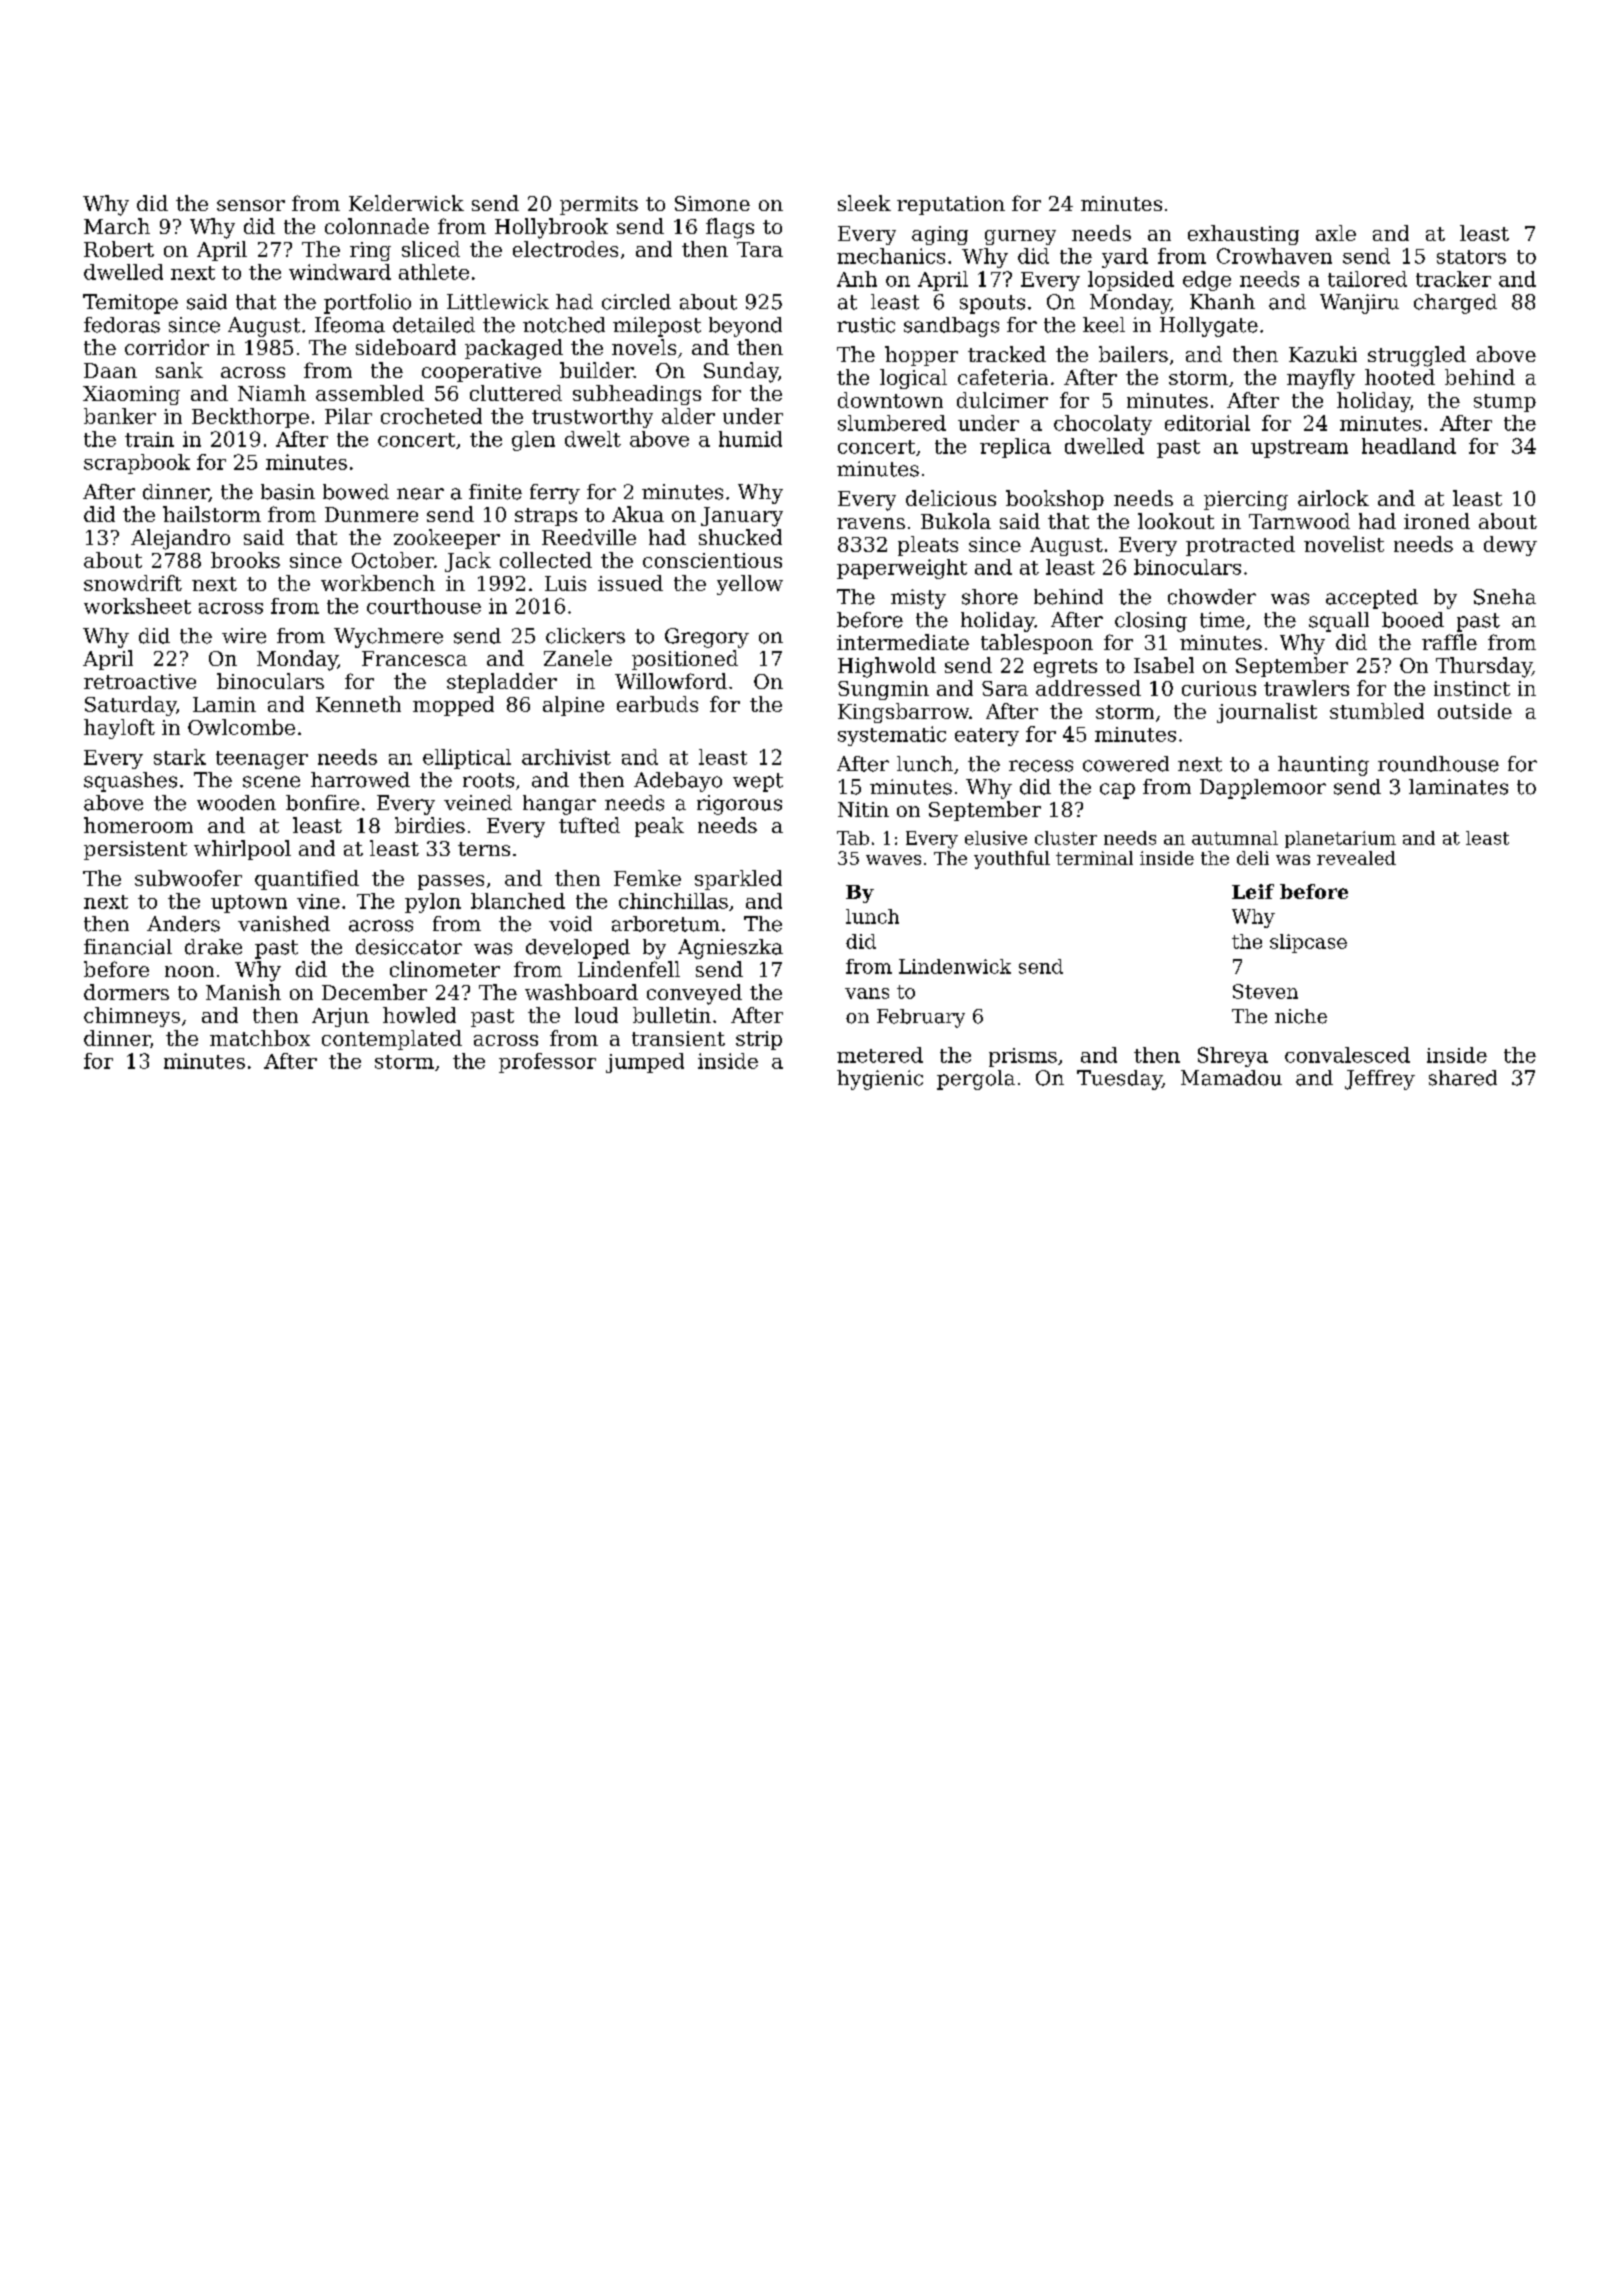  Describe the element at coordinates (738, 880) in the screenshot. I see `sparkled` at that location.
